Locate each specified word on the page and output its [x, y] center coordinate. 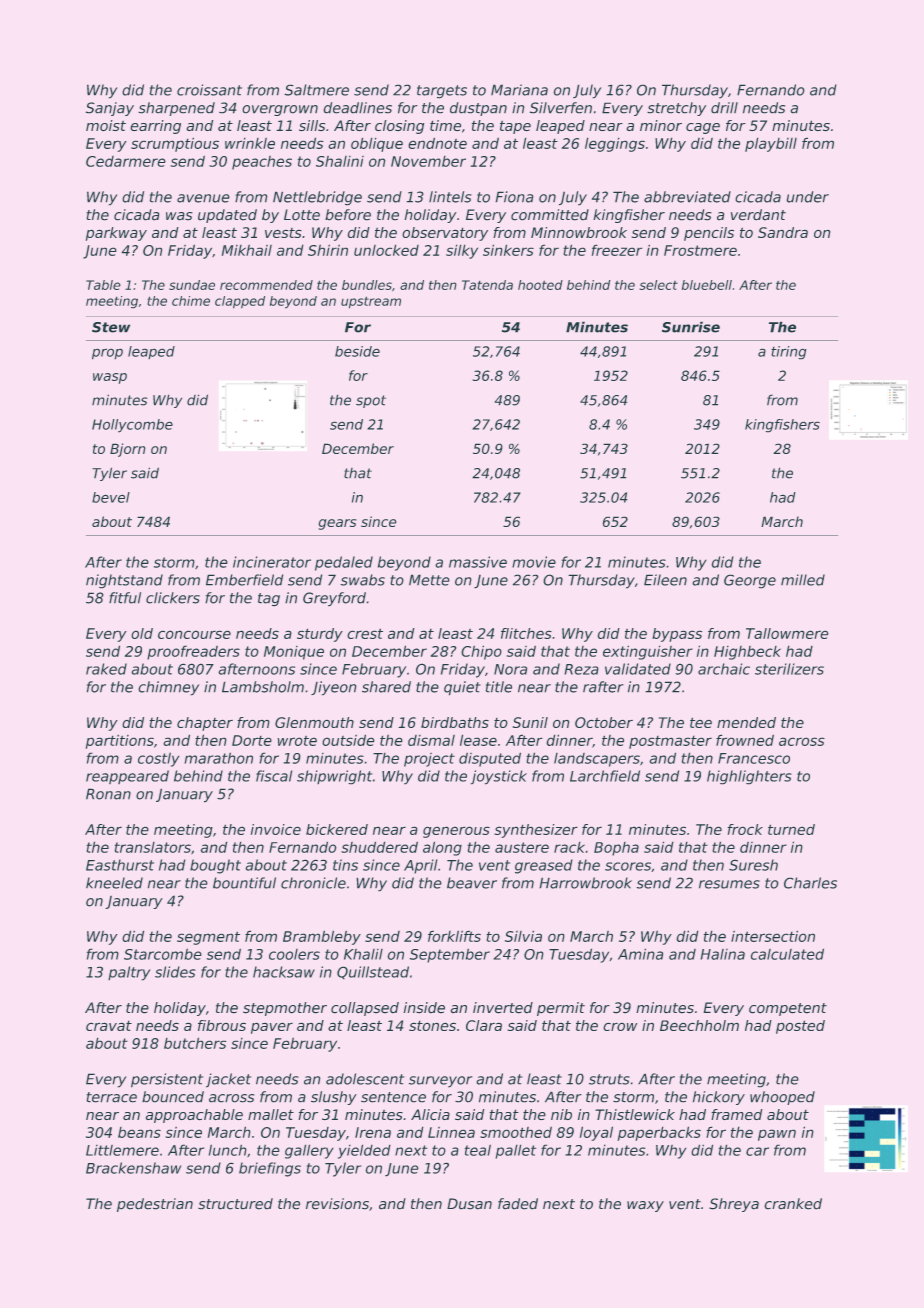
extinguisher [648, 653]
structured [235, 1203]
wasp [110, 378]
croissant [209, 90]
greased [544, 866]
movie [534, 562]
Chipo [481, 653]
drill [724, 107]
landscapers [597, 760]
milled [803, 580]
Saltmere [317, 90]
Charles [810, 883]
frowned [745, 740]
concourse [194, 635]
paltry [129, 973]
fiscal [274, 776]
